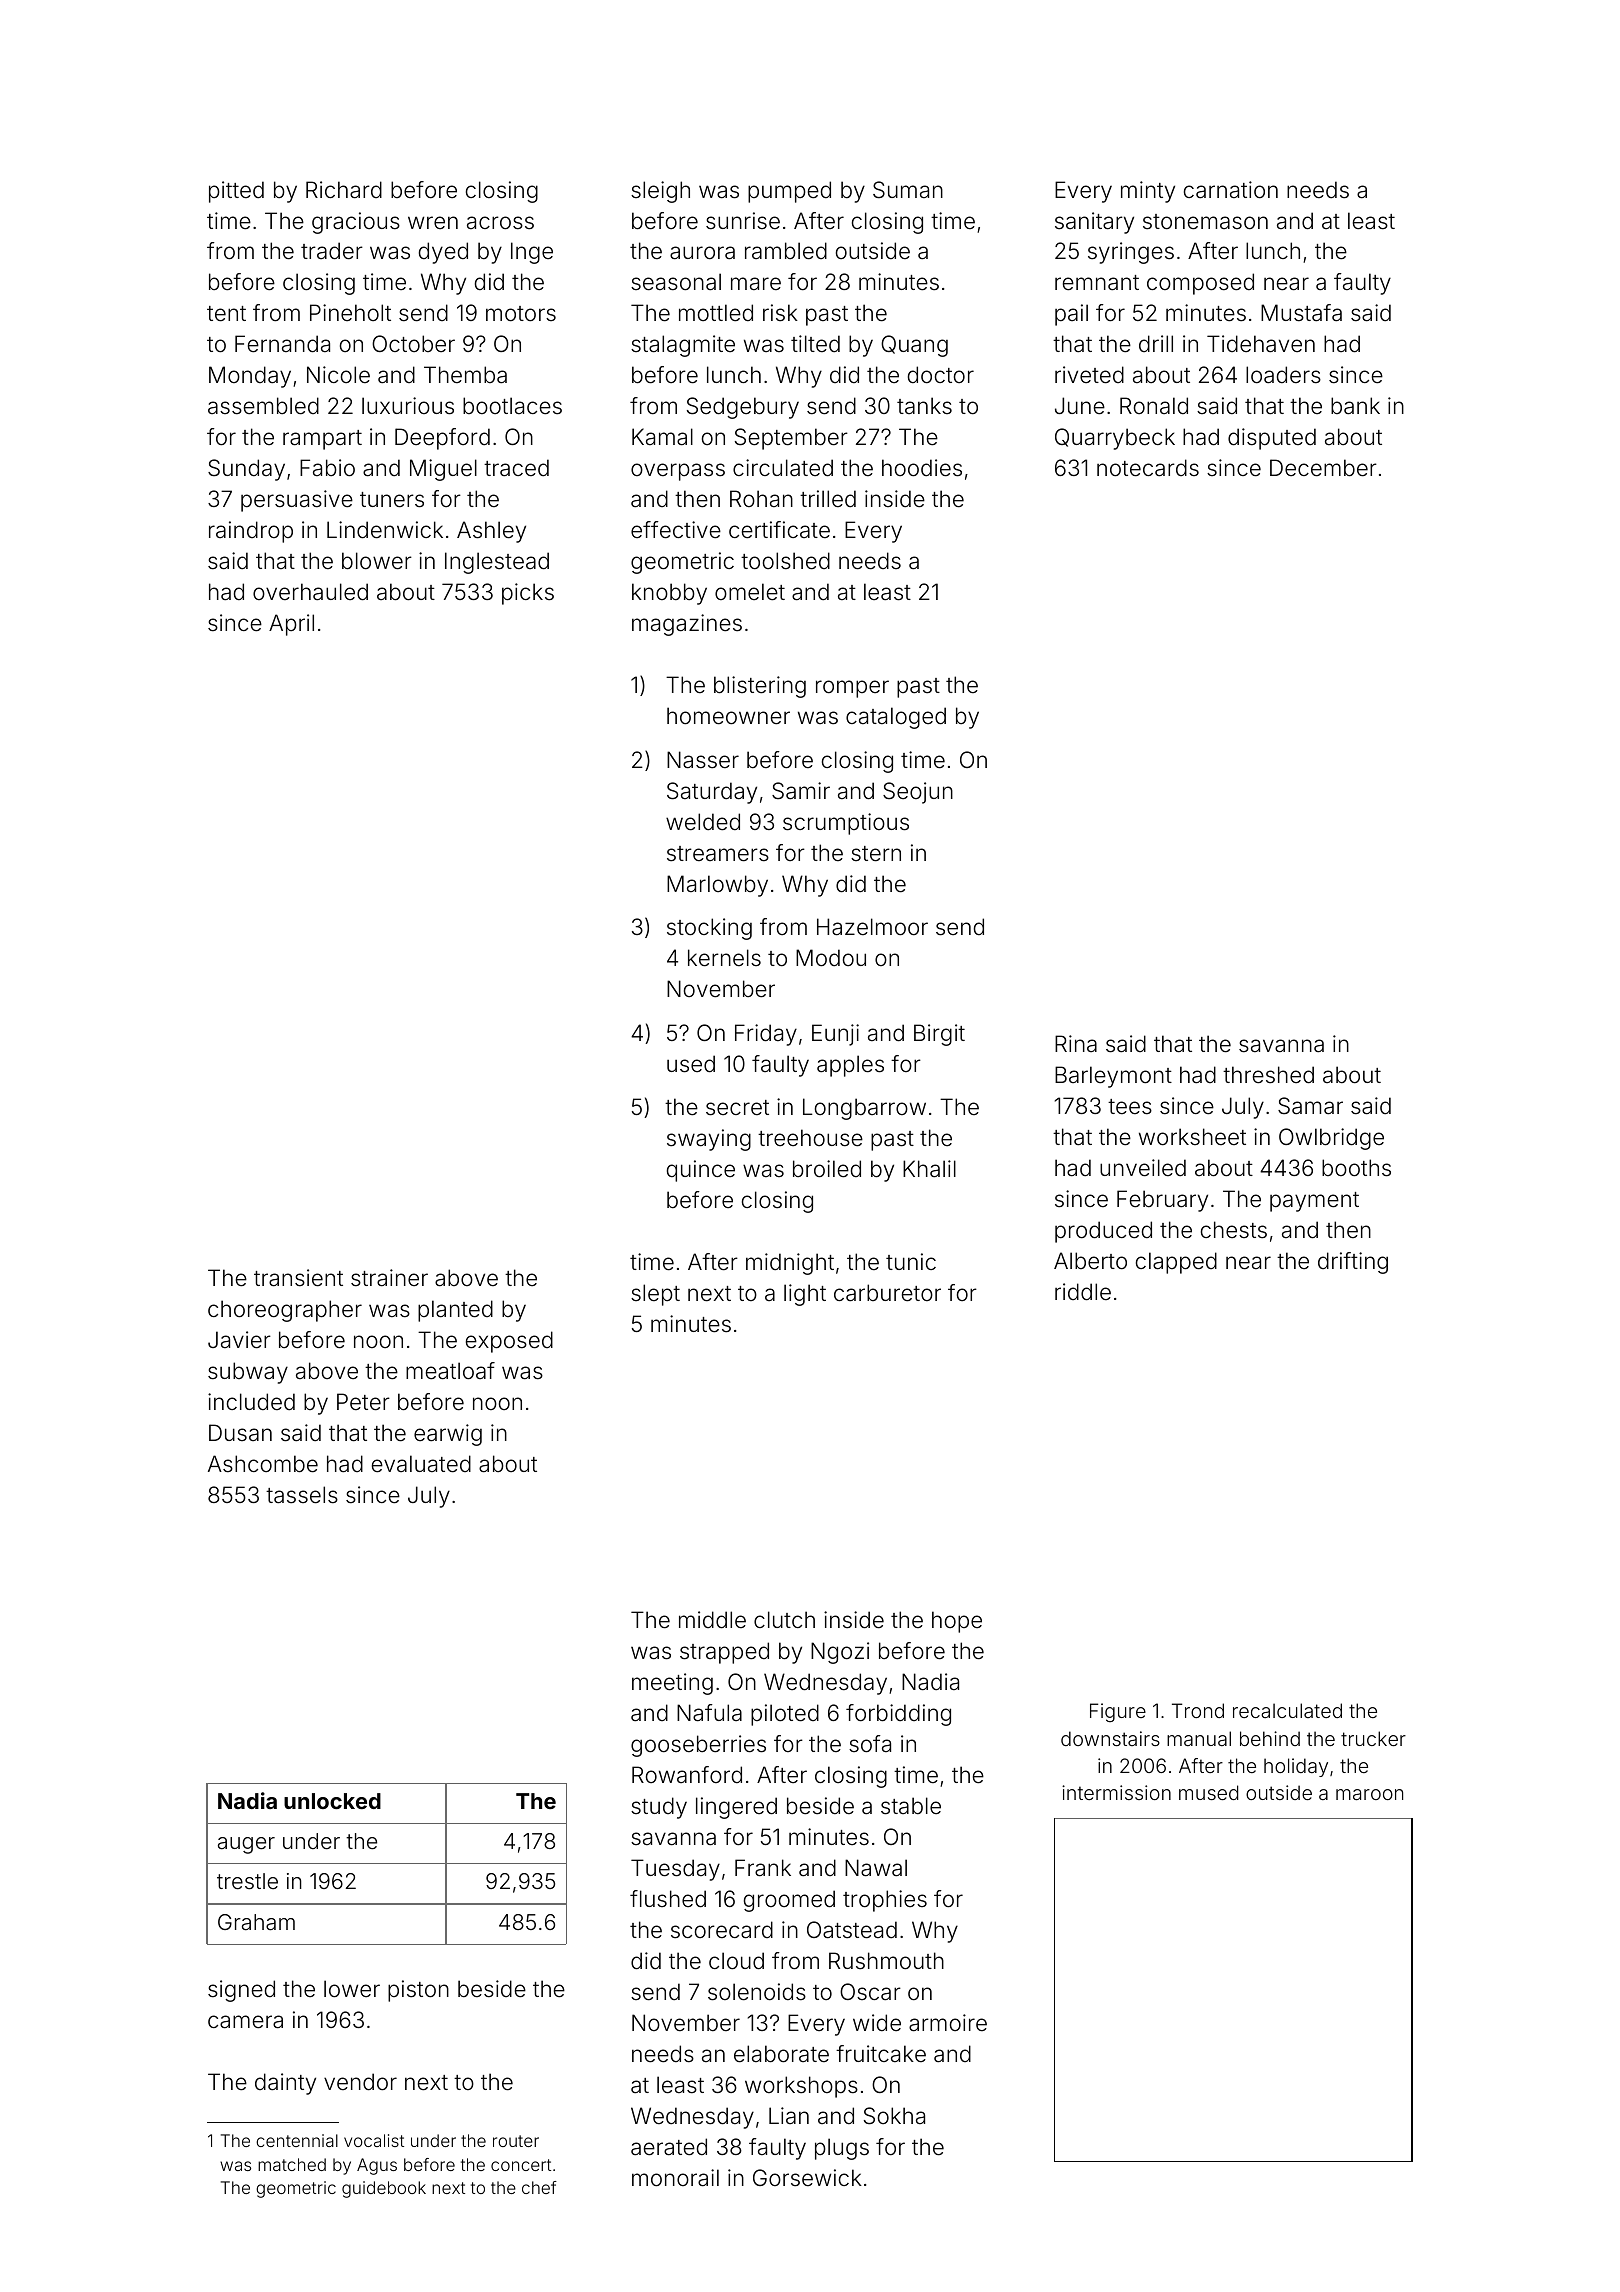  What do you see at coordinates (1176, 1263) in the screenshot?
I see `clapped` at bounding box center [1176, 1263].
